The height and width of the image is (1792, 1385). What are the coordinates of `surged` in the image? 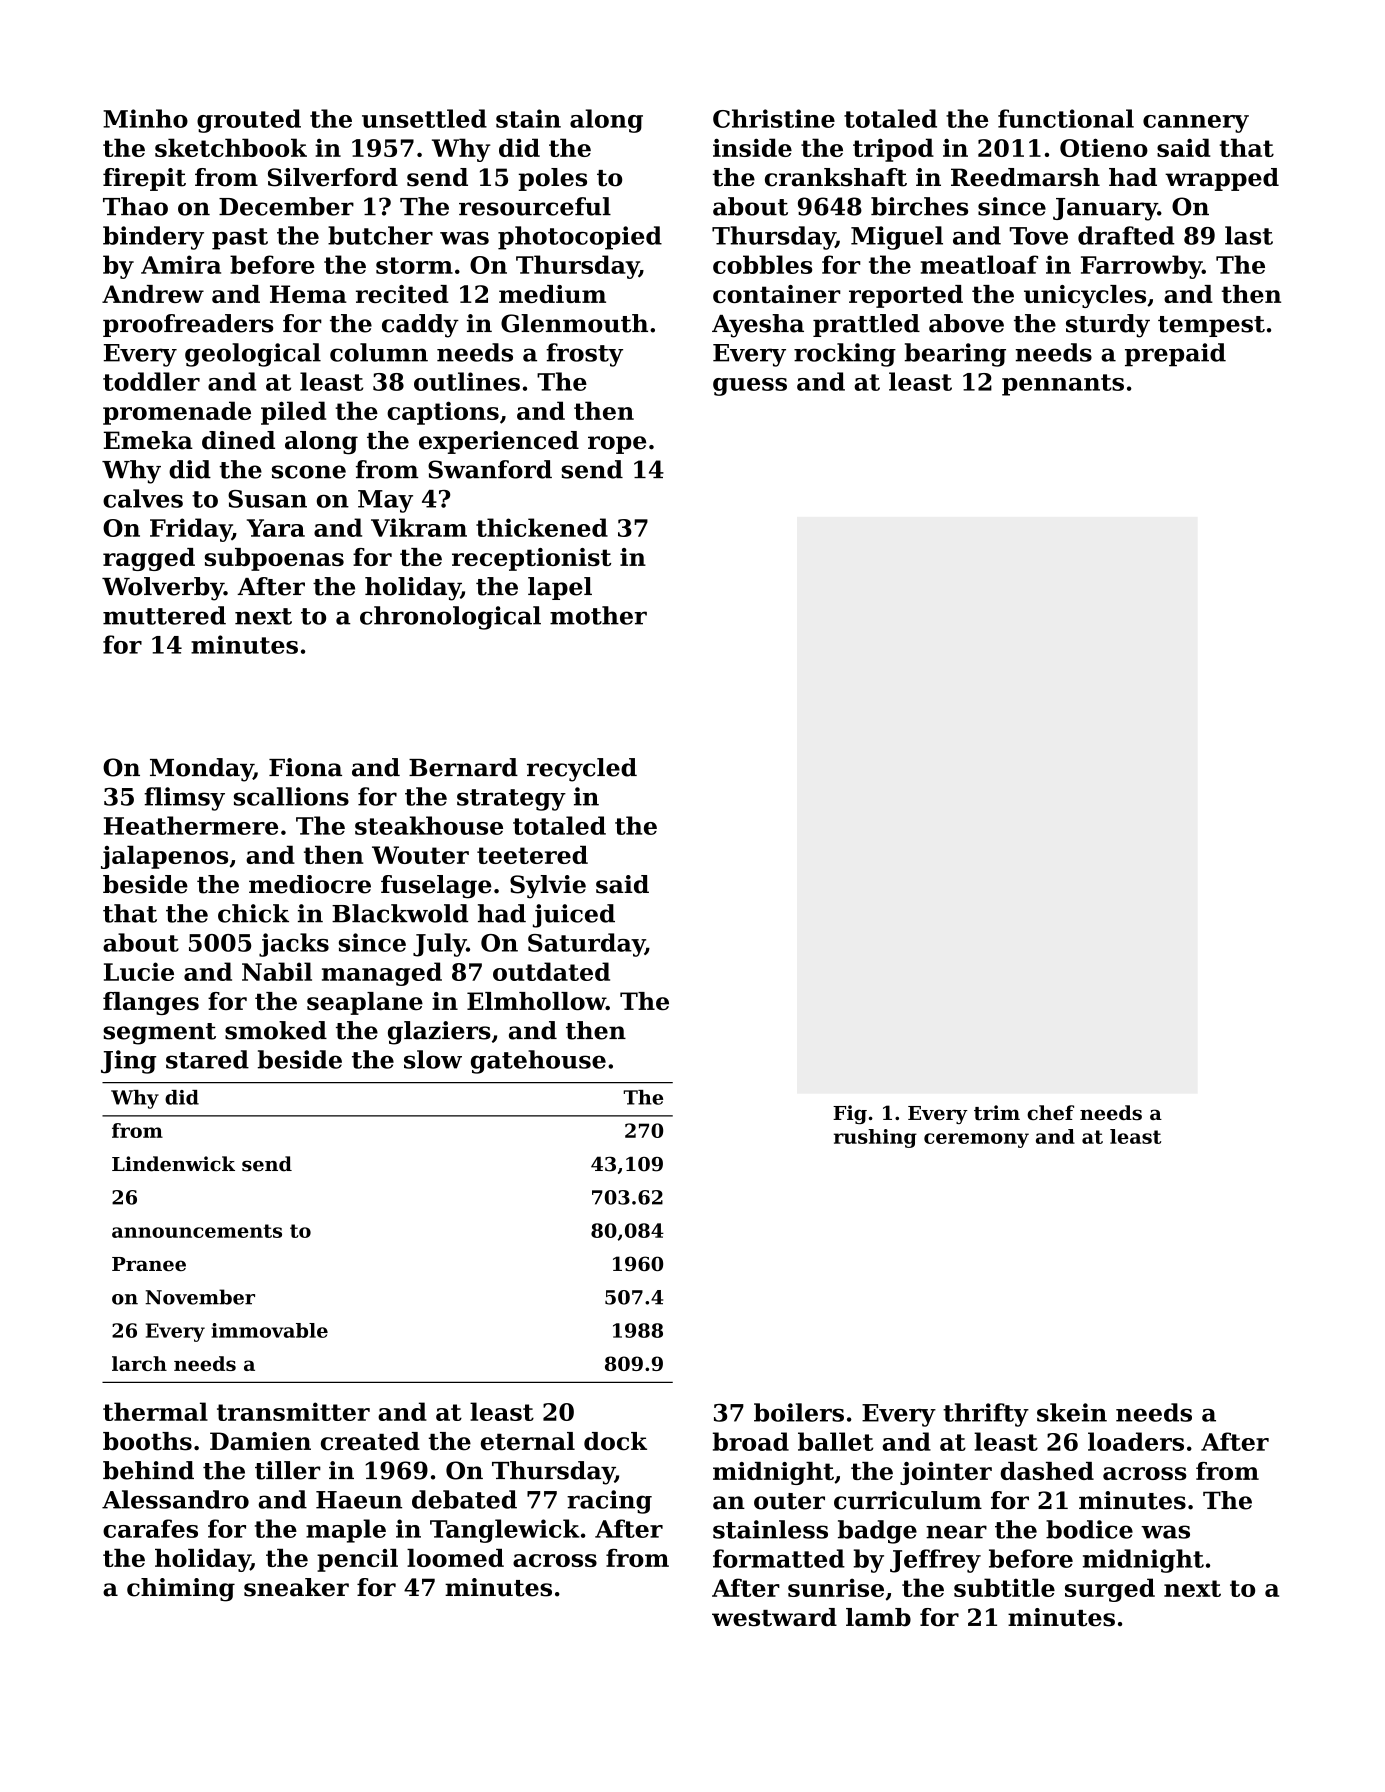 It's located at (1110, 1590).
